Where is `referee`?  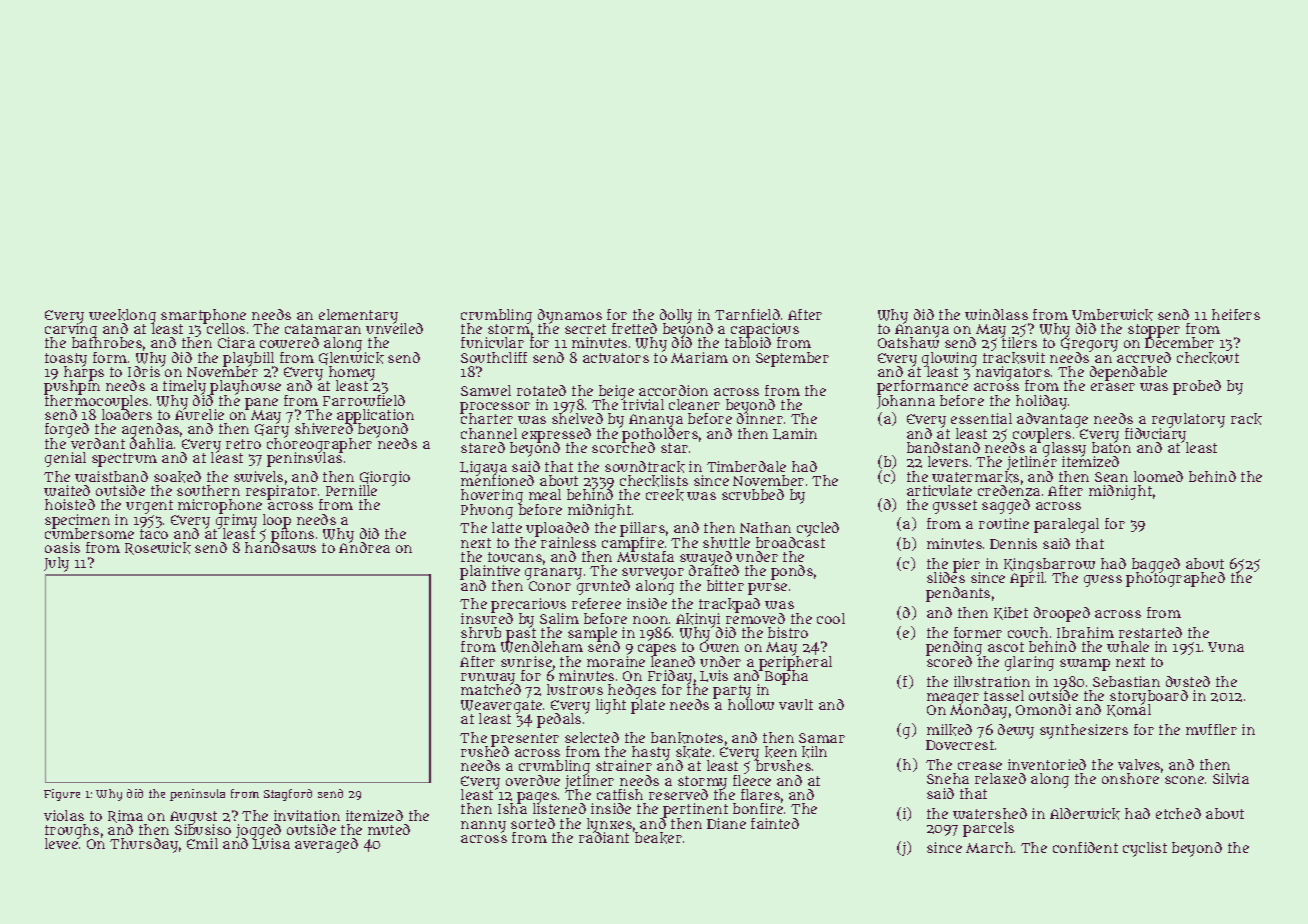
referee is located at coordinates (596, 603).
